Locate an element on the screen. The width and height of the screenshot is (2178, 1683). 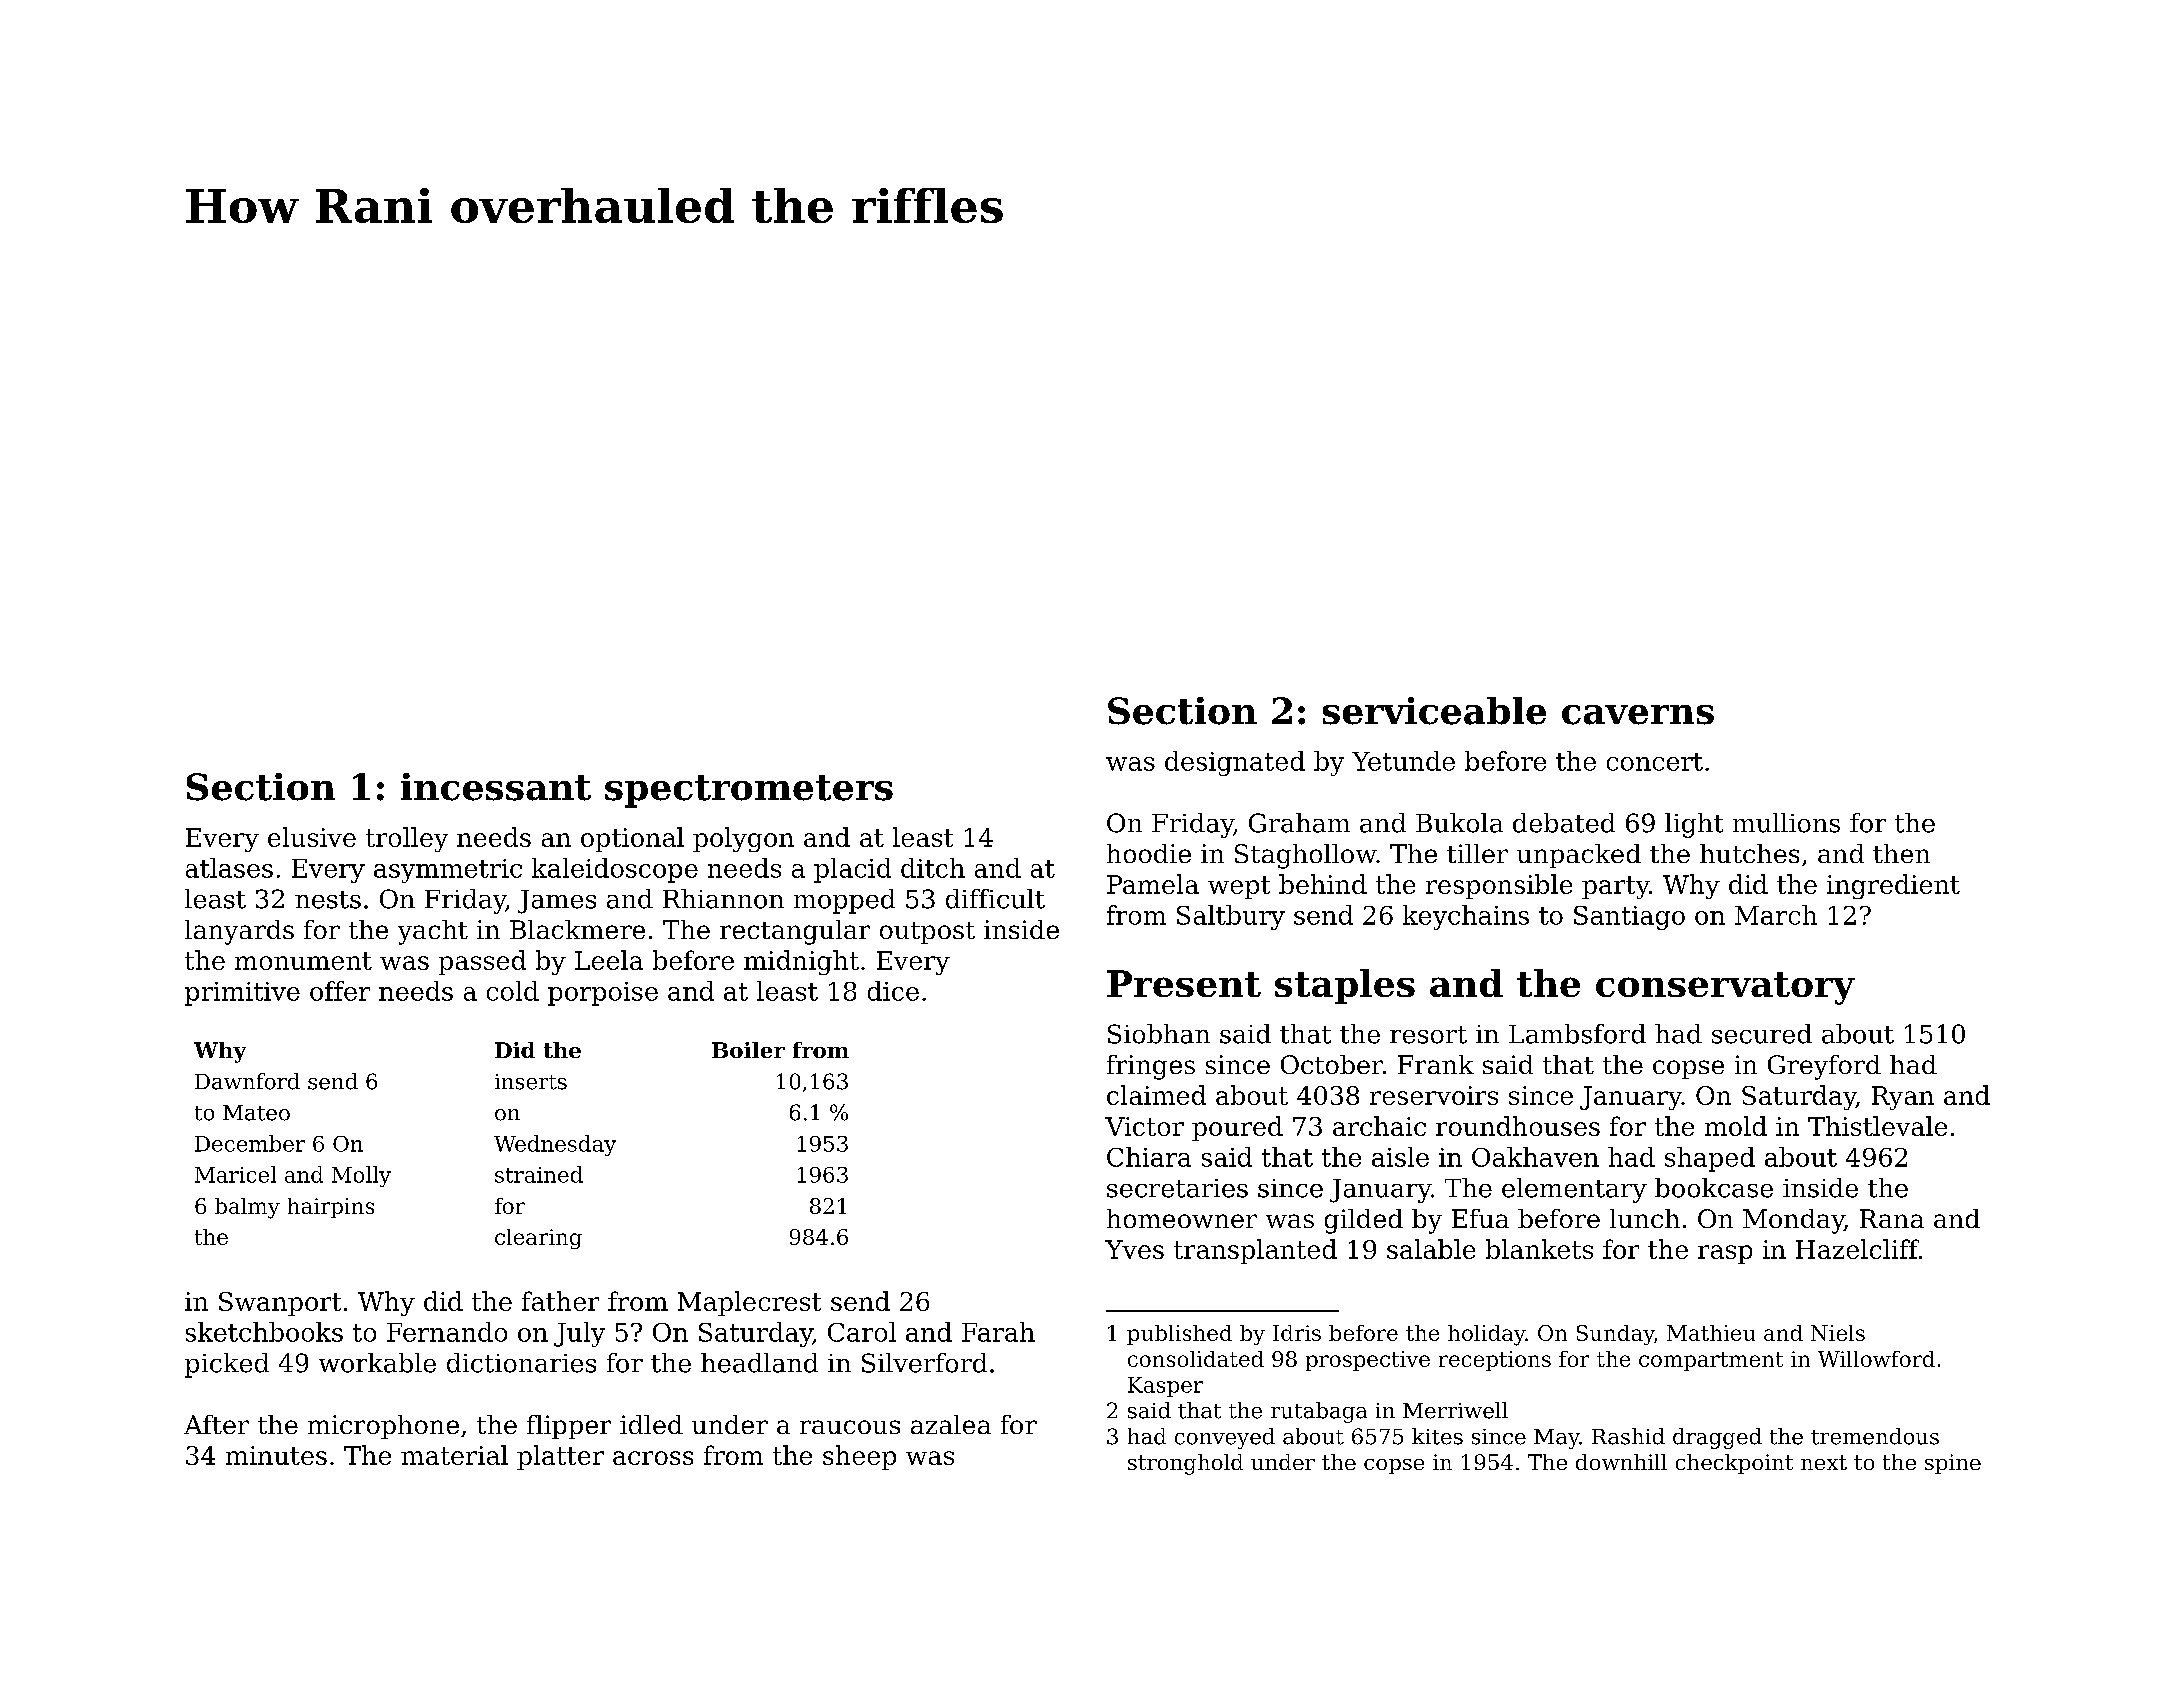
consolidated is located at coordinates (1196, 1359).
